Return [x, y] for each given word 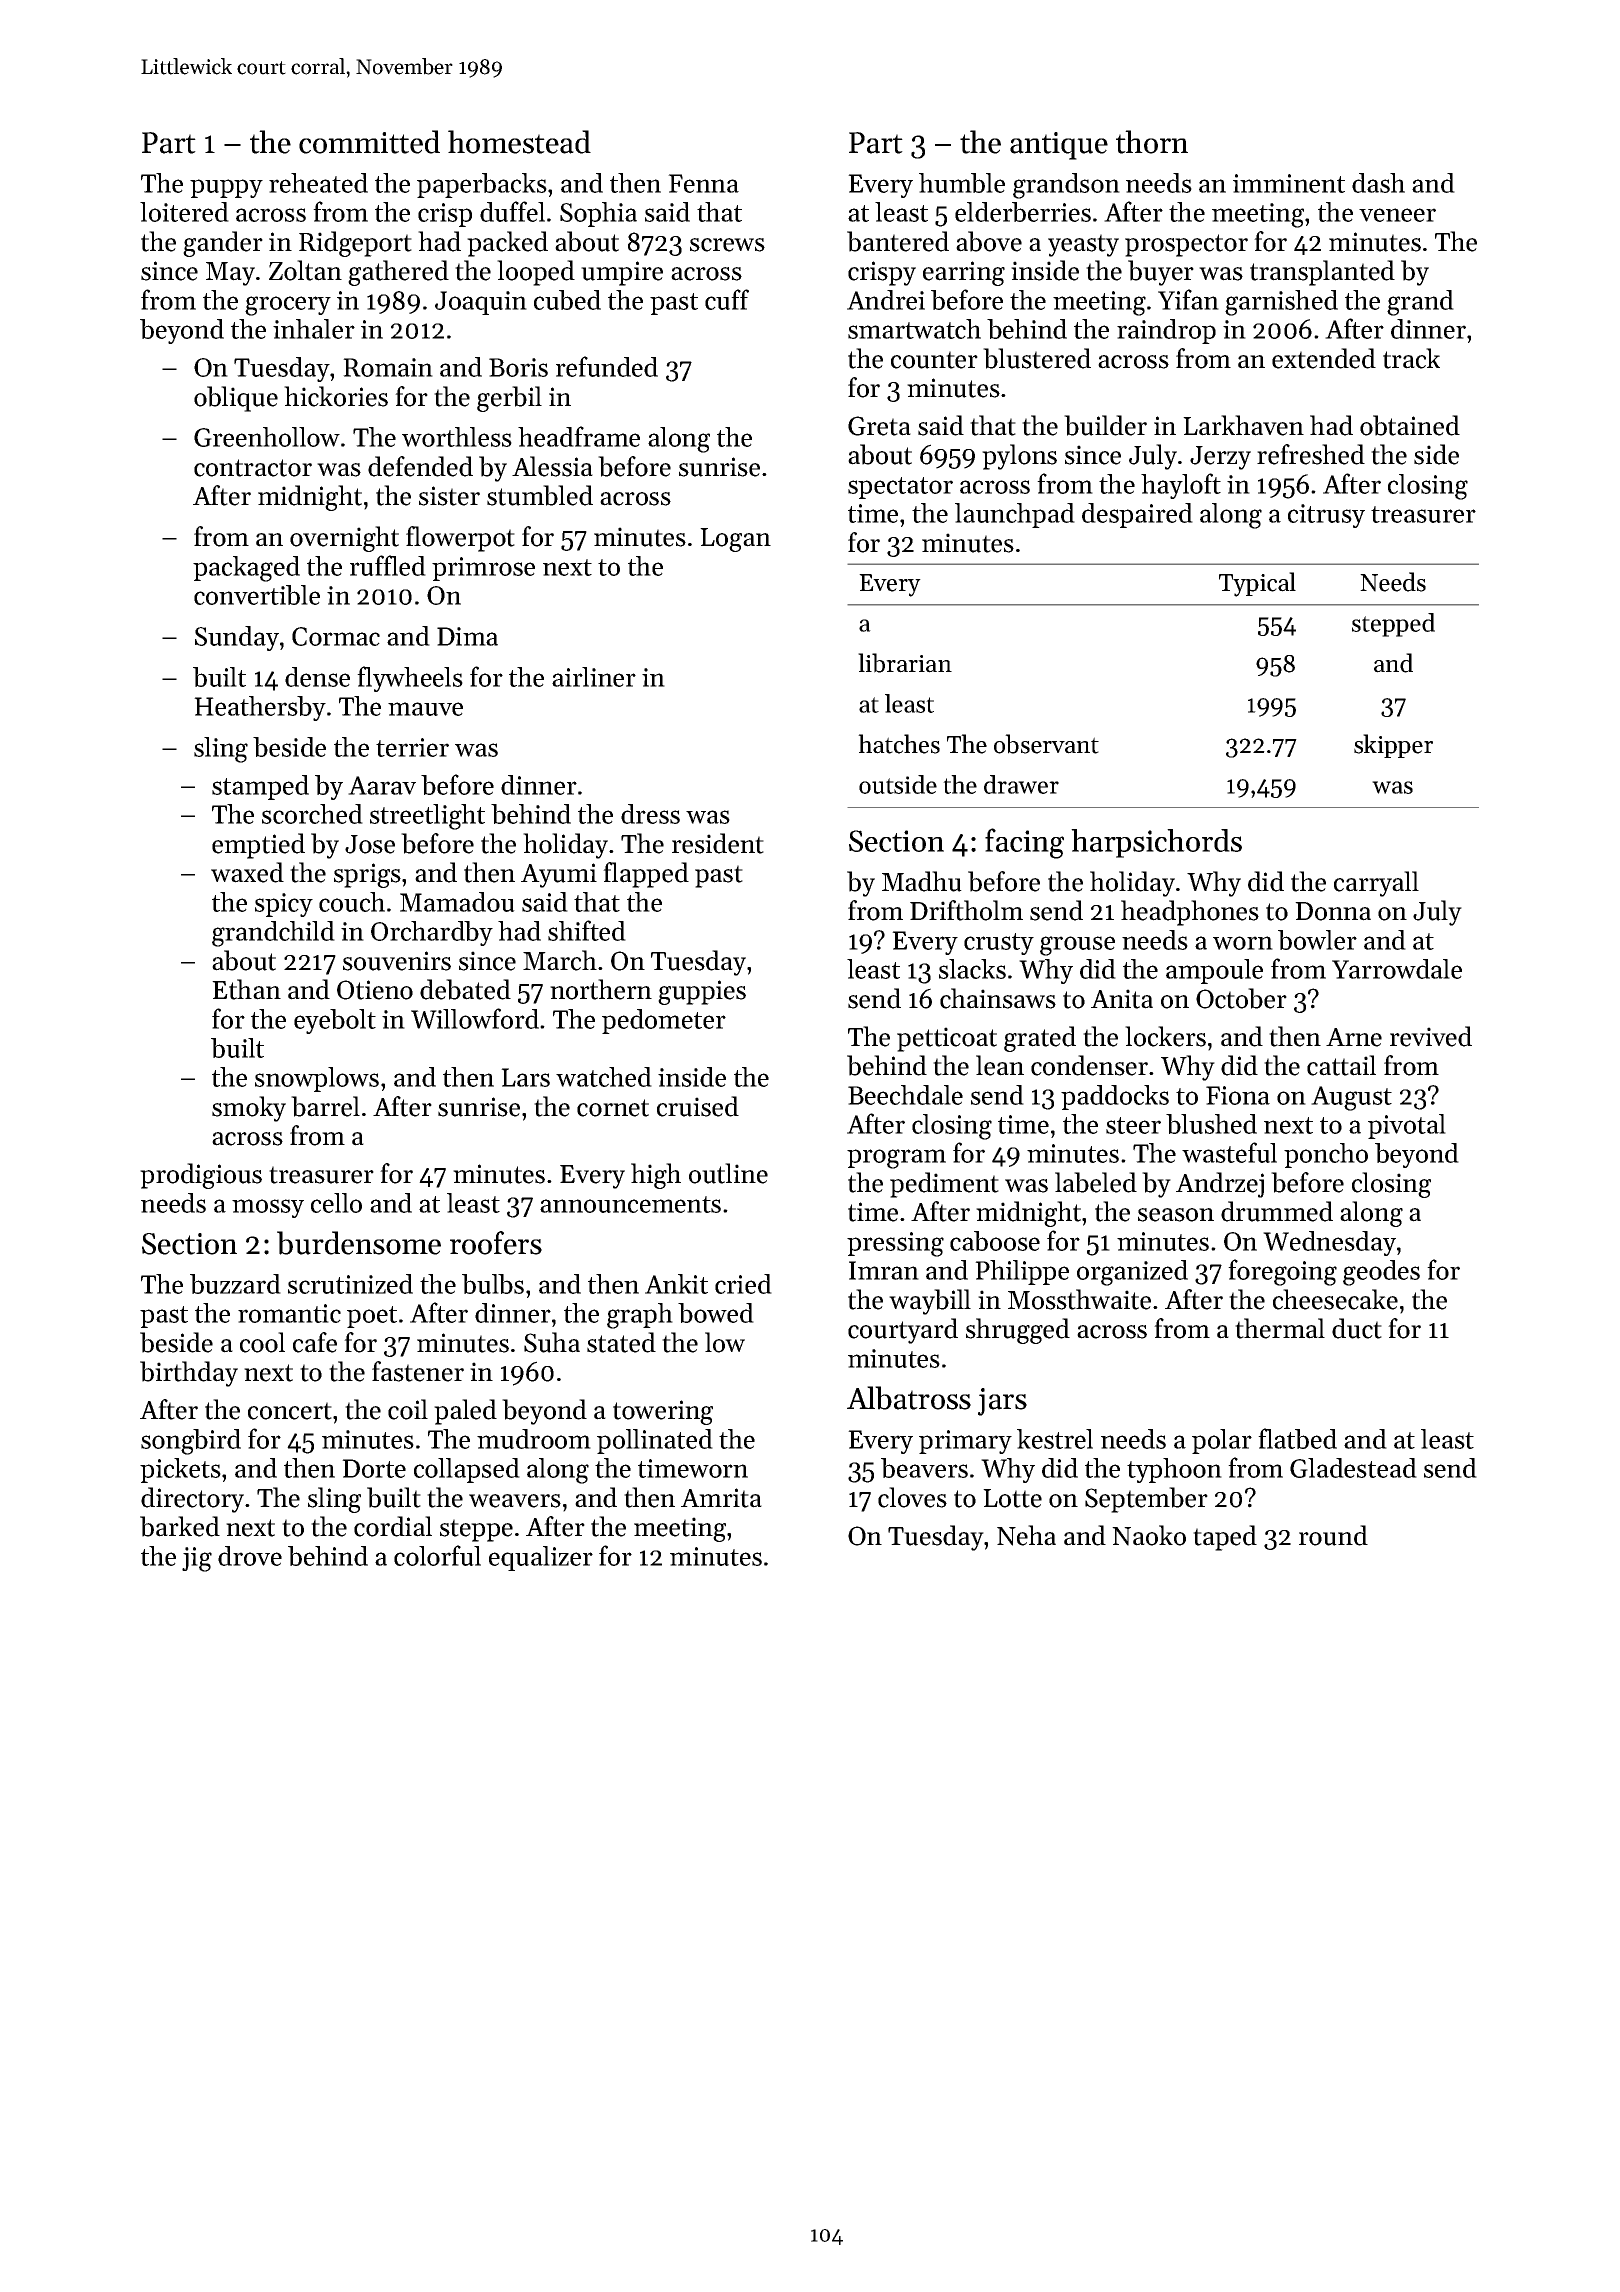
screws [727, 245]
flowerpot [460, 539]
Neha [1026, 1535]
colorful [437, 1555]
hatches [899, 744]
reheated [318, 183]
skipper [1393, 746]
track [1411, 358]
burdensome [359, 1243]
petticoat [947, 1039]
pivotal [1407, 1126]
